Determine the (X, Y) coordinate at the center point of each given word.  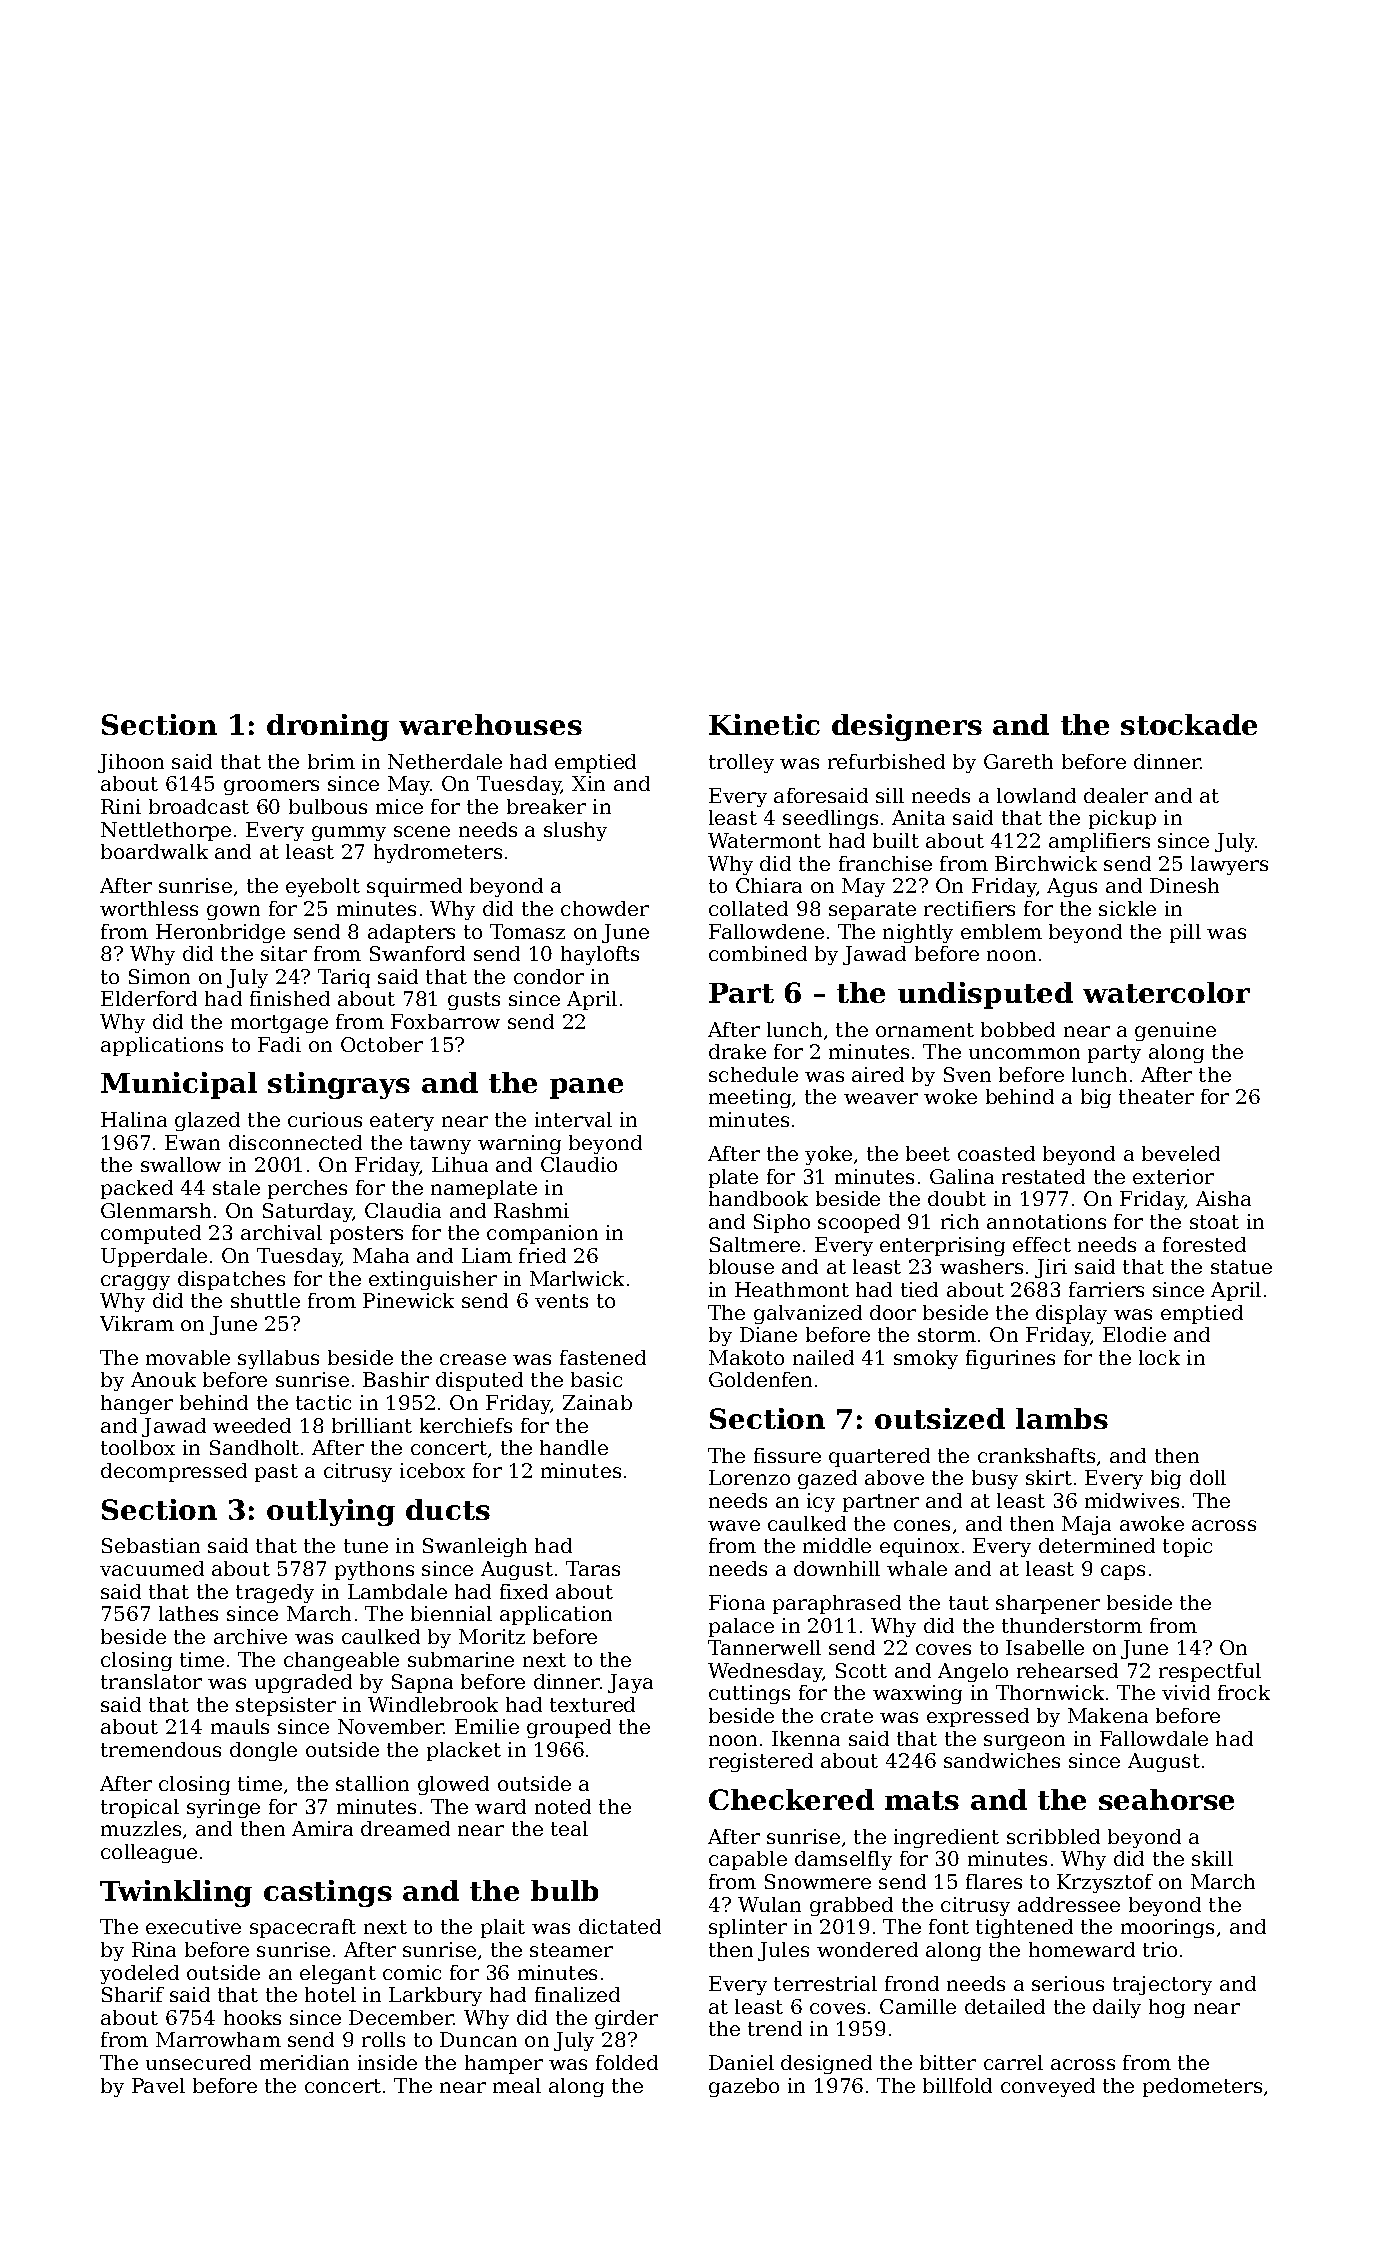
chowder (605, 908)
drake (737, 1051)
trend (775, 2028)
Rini (121, 806)
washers (981, 1266)
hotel (330, 1994)
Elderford (149, 998)
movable (188, 1357)
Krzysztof (1105, 1883)
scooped (859, 1223)
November (391, 1726)
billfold (957, 2085)
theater (1156, 1096)
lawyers (1229, 865)
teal (569, 1828)
